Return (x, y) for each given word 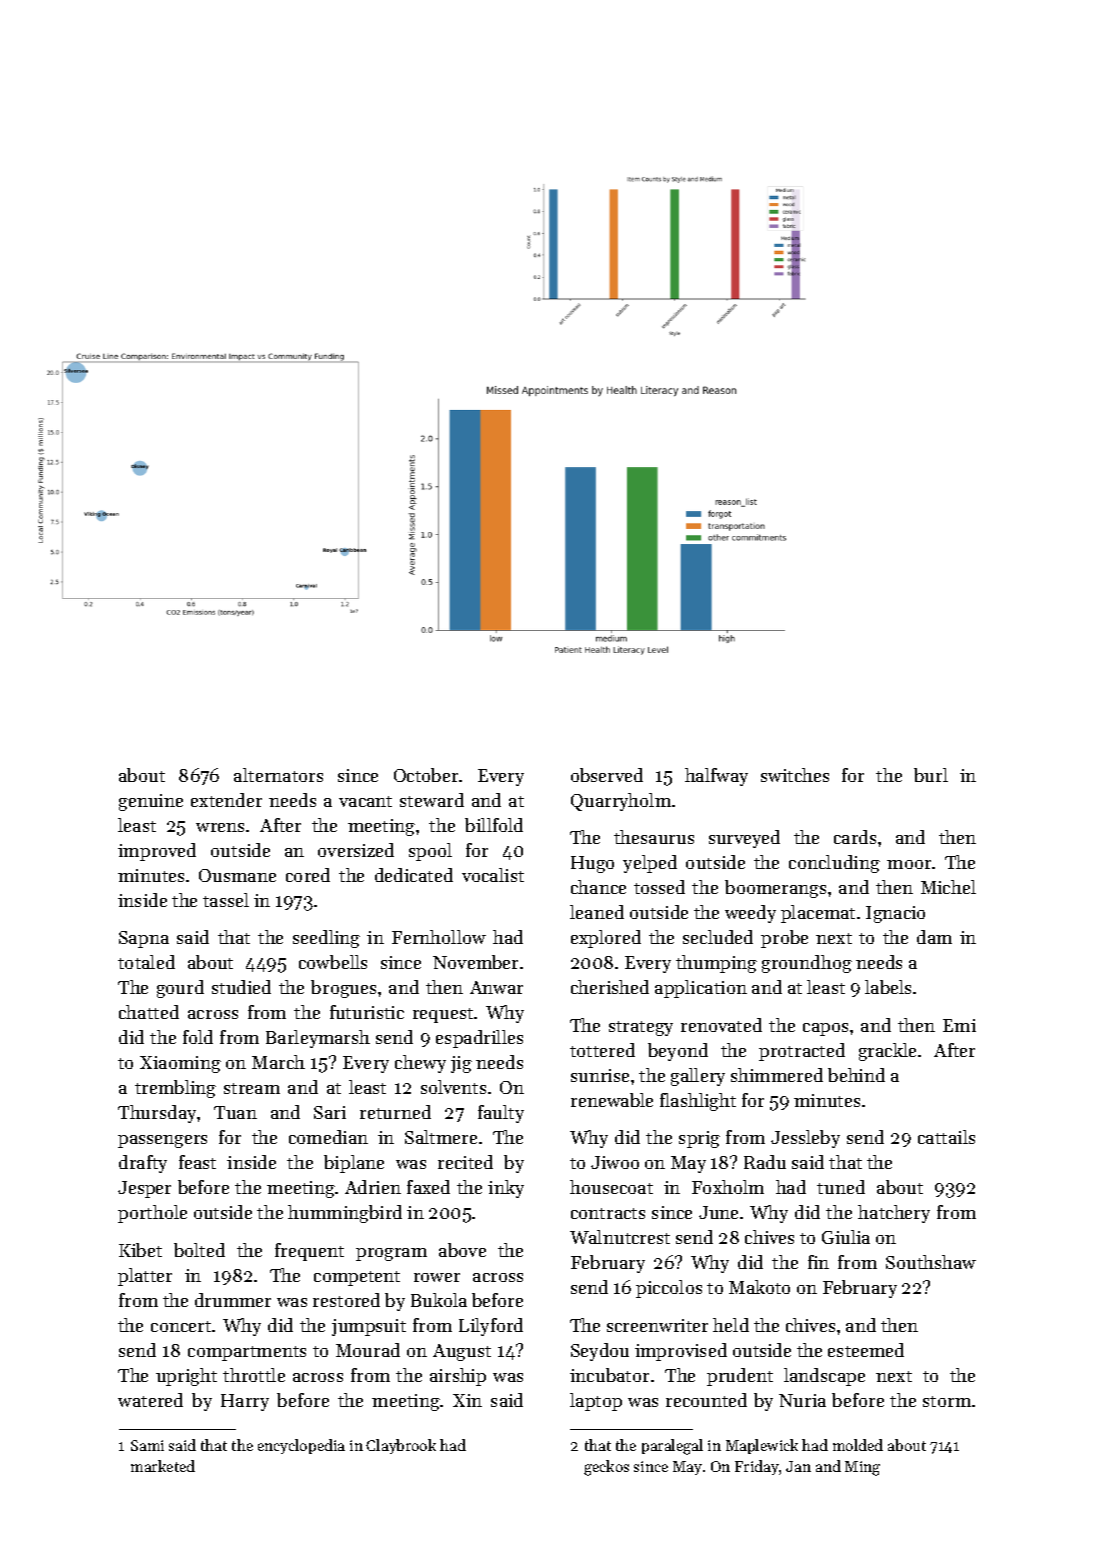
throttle (254, 1375)
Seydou (600, 1352)
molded (858, 1445)
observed (607, 775)
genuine (151, 802)
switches (795, 775)
